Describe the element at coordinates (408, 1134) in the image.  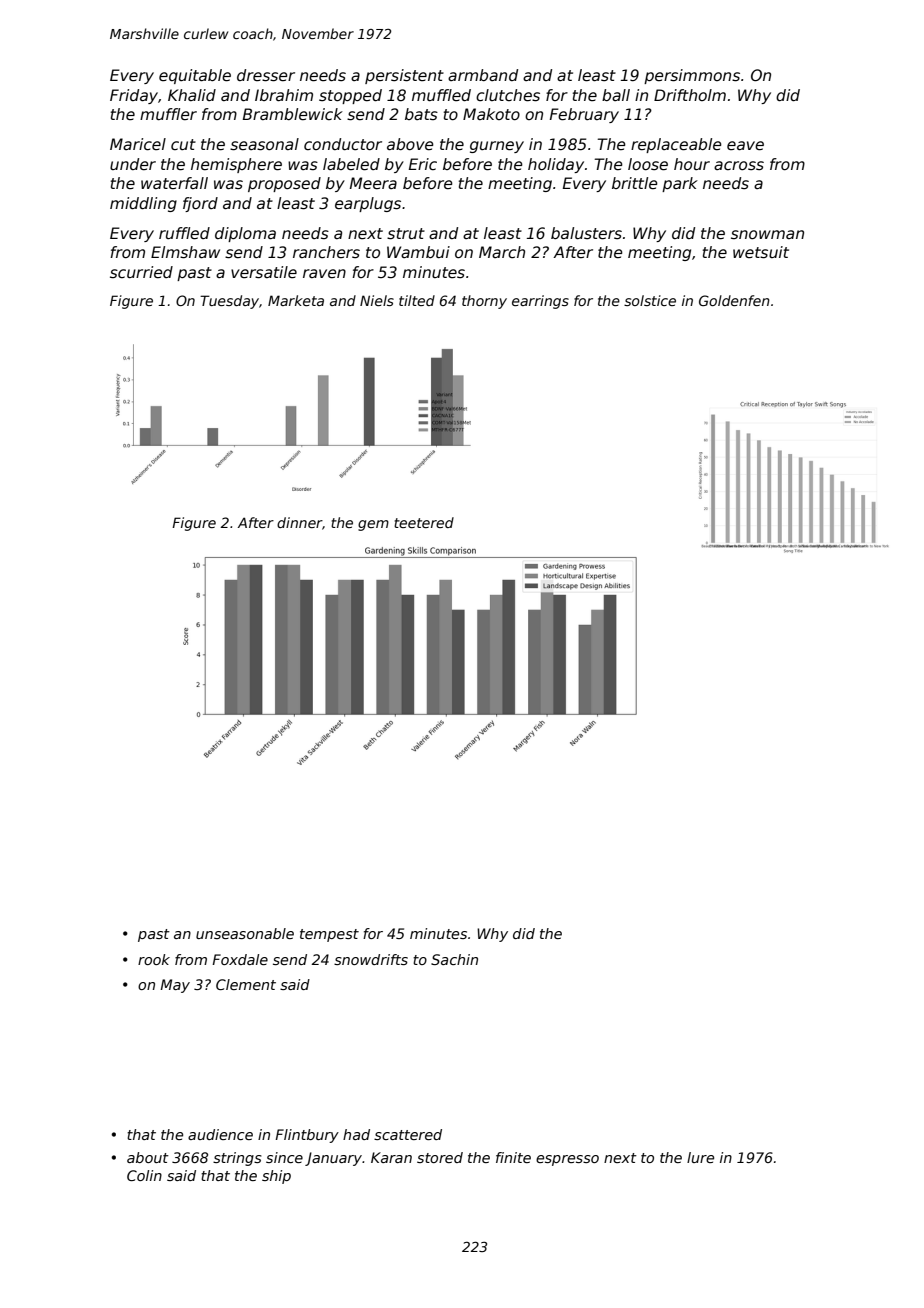
I see `scattered` at that location.
